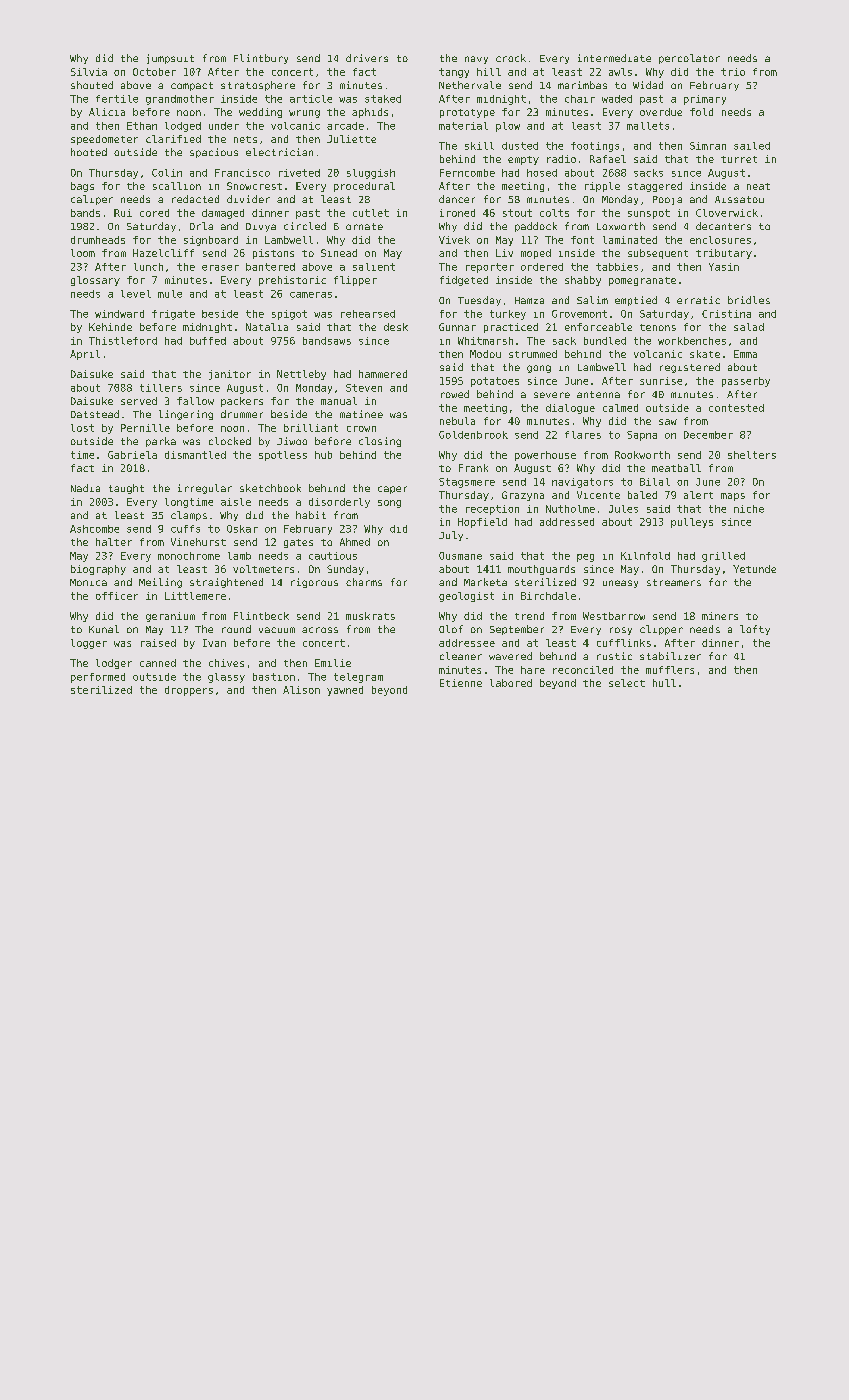 The image size is (849, 1400). Describe the element at coordinates (642, 495) in the document. I see `baled` at that location.
